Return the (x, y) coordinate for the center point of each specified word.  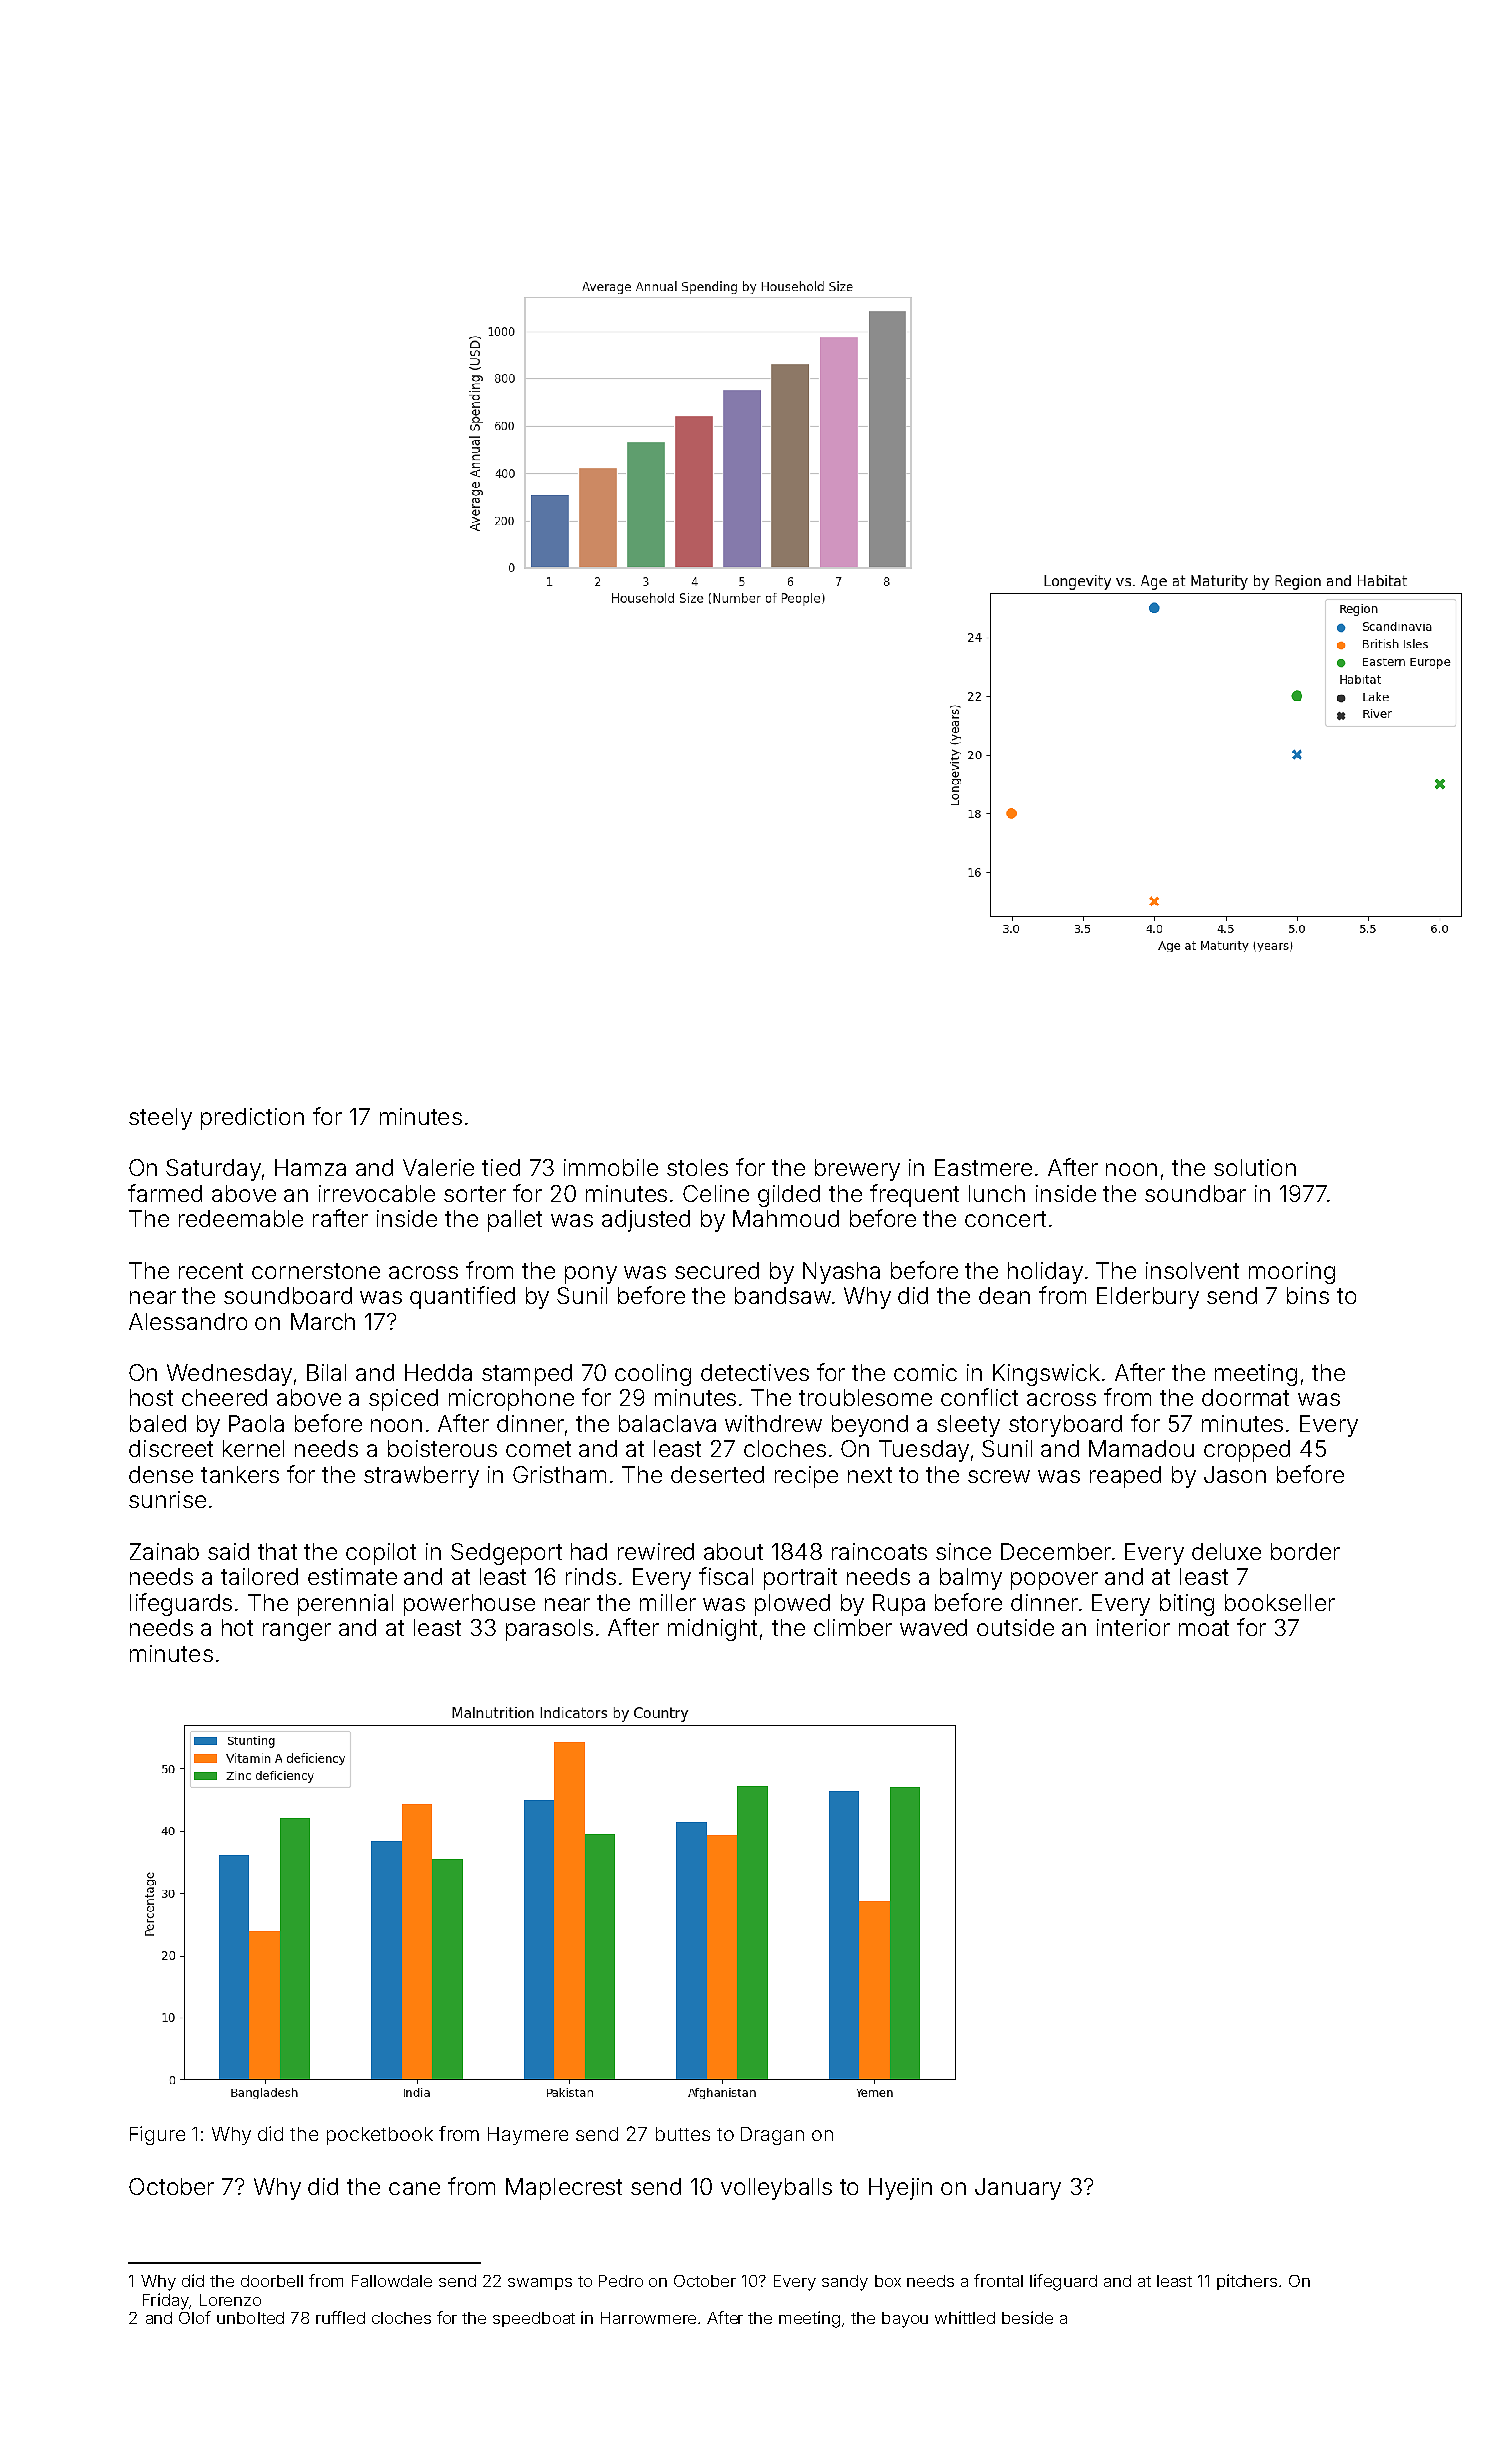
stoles (697, 1167)
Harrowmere (648, 2318)
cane (414, 2188)
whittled (965, 2317)
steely (160, 1119)
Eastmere (983, 1167)
